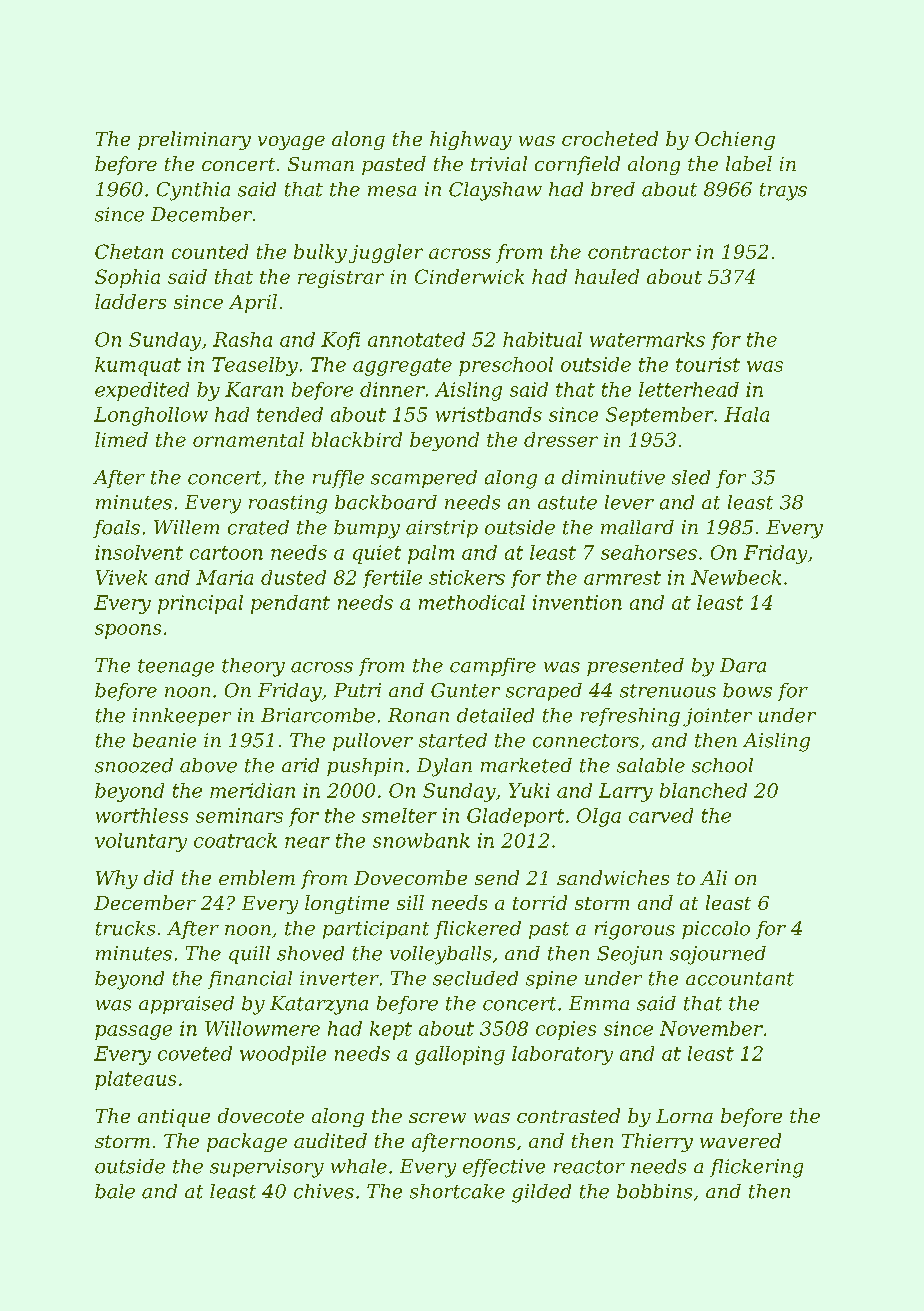 The image size is (924, 1311). I want to click on highway, so click(471, 140).
